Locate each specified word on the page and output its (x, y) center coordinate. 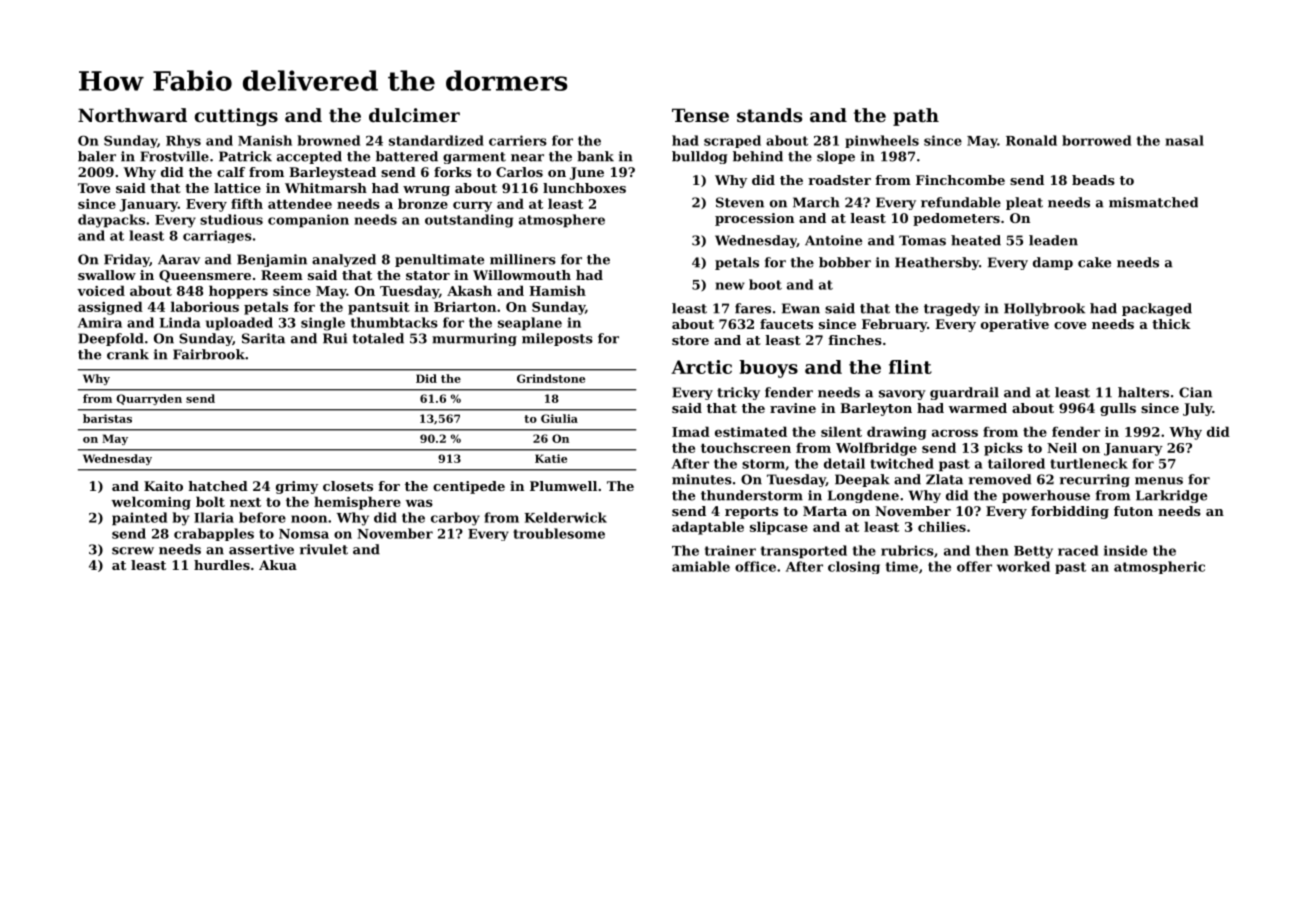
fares (753, 308)
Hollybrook (1044, 309)
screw (133, 551)
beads (1093, 180)
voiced (101, 290)
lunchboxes (584, 188)
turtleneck (1089, 463)
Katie (551, 458)
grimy (297, 487)
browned (329, 140)
